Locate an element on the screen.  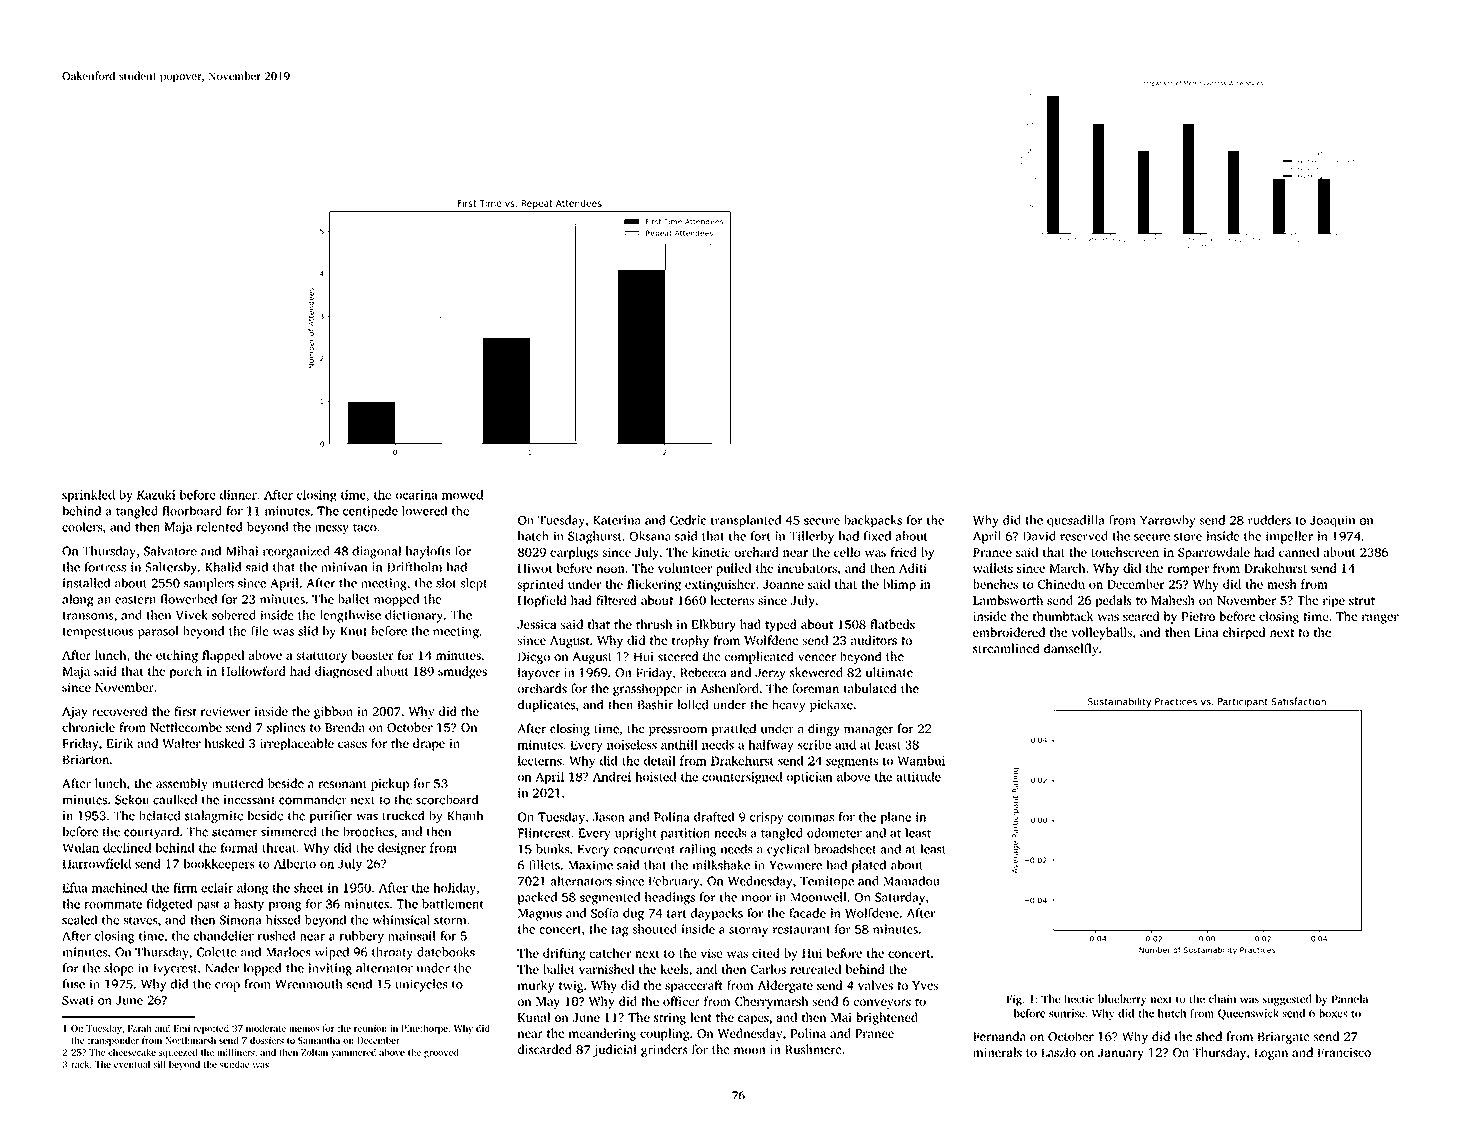
kinetic is located at coordinates (711, 552).
